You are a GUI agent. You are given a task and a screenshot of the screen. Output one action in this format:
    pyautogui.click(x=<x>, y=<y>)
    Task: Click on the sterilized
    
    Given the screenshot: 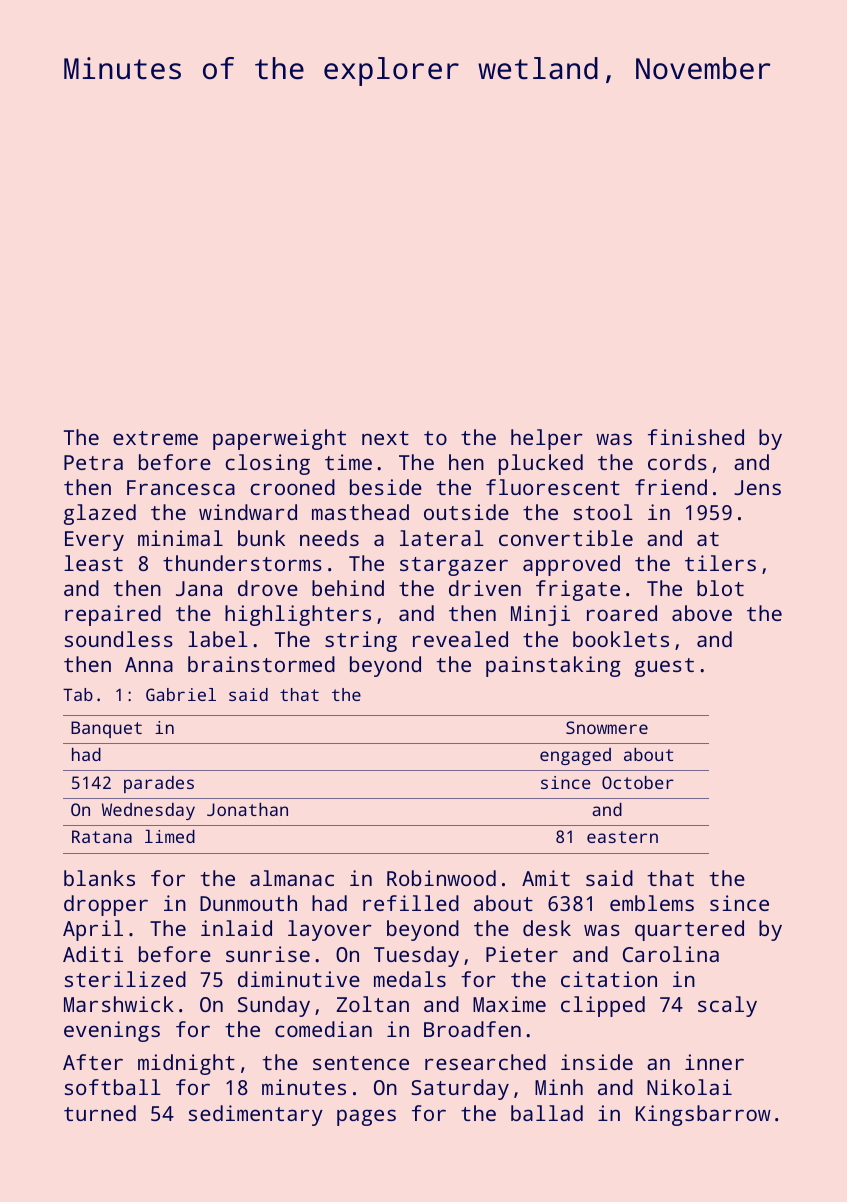 What is the action you would take?
    pyautogui.click(x=125, y=979)
